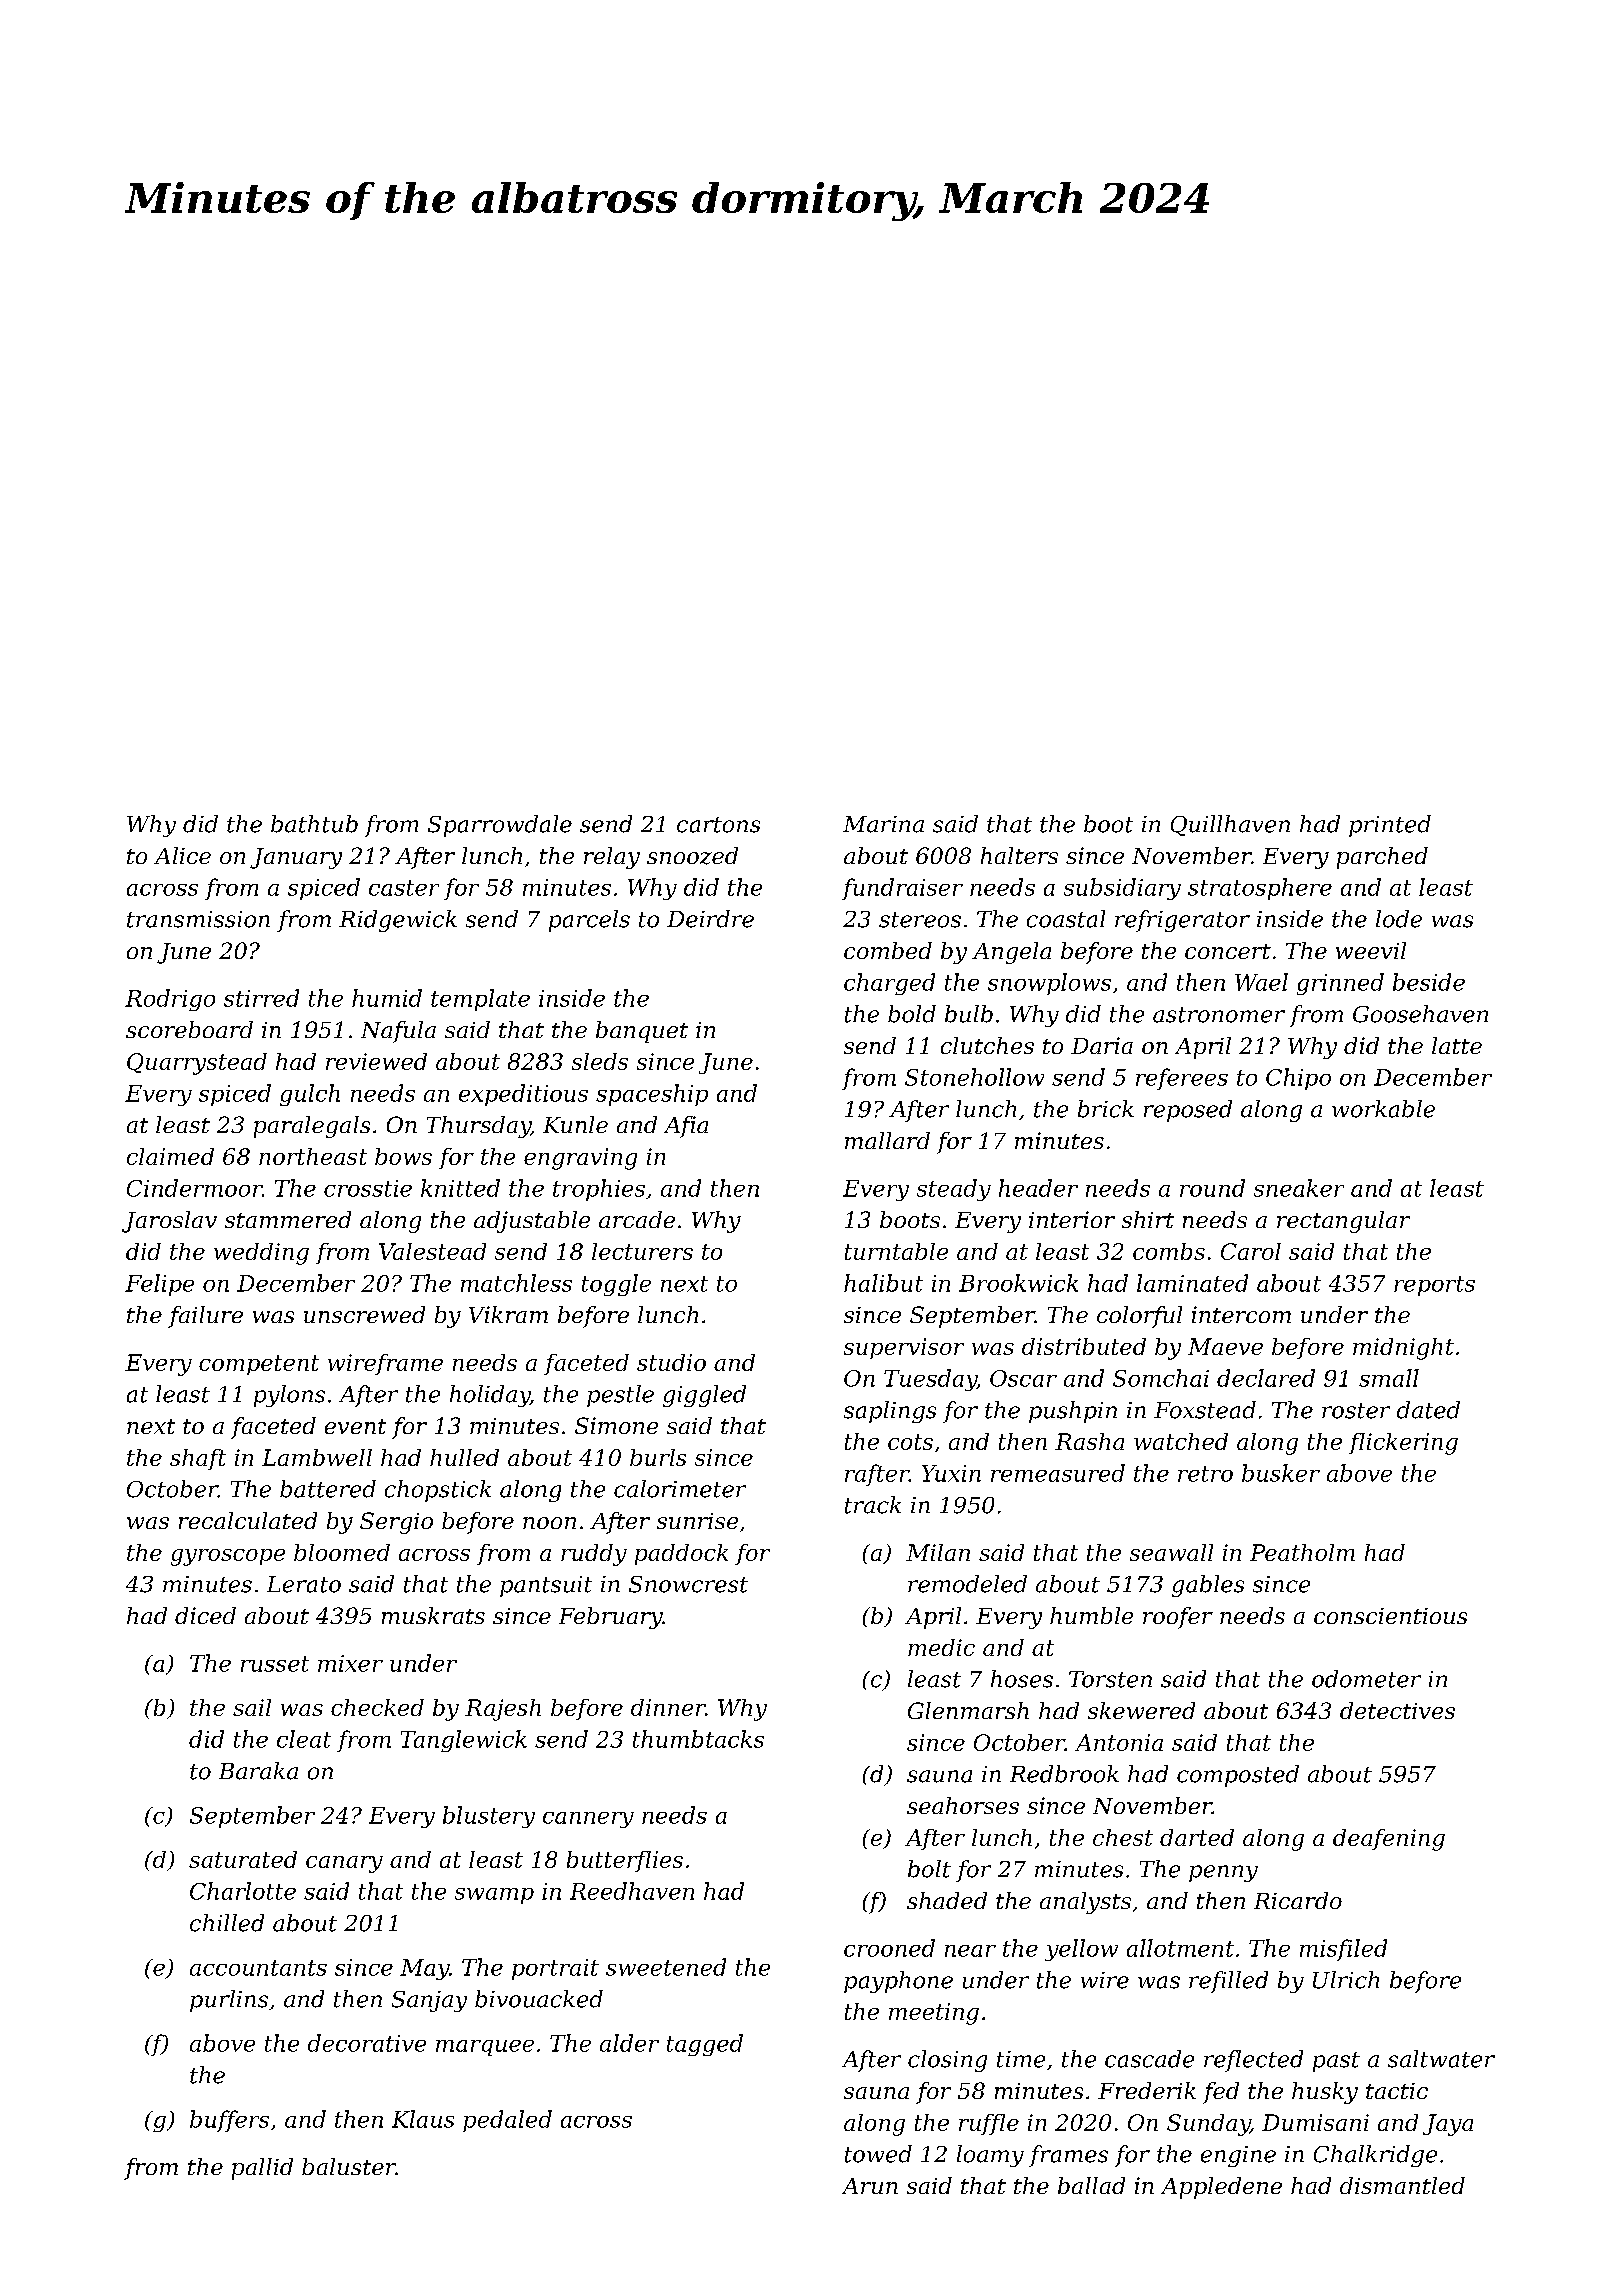 Image resolution: width=1620 pixels, height=2292 pixels. I want to click on lecturers, so click(642, 1251).
